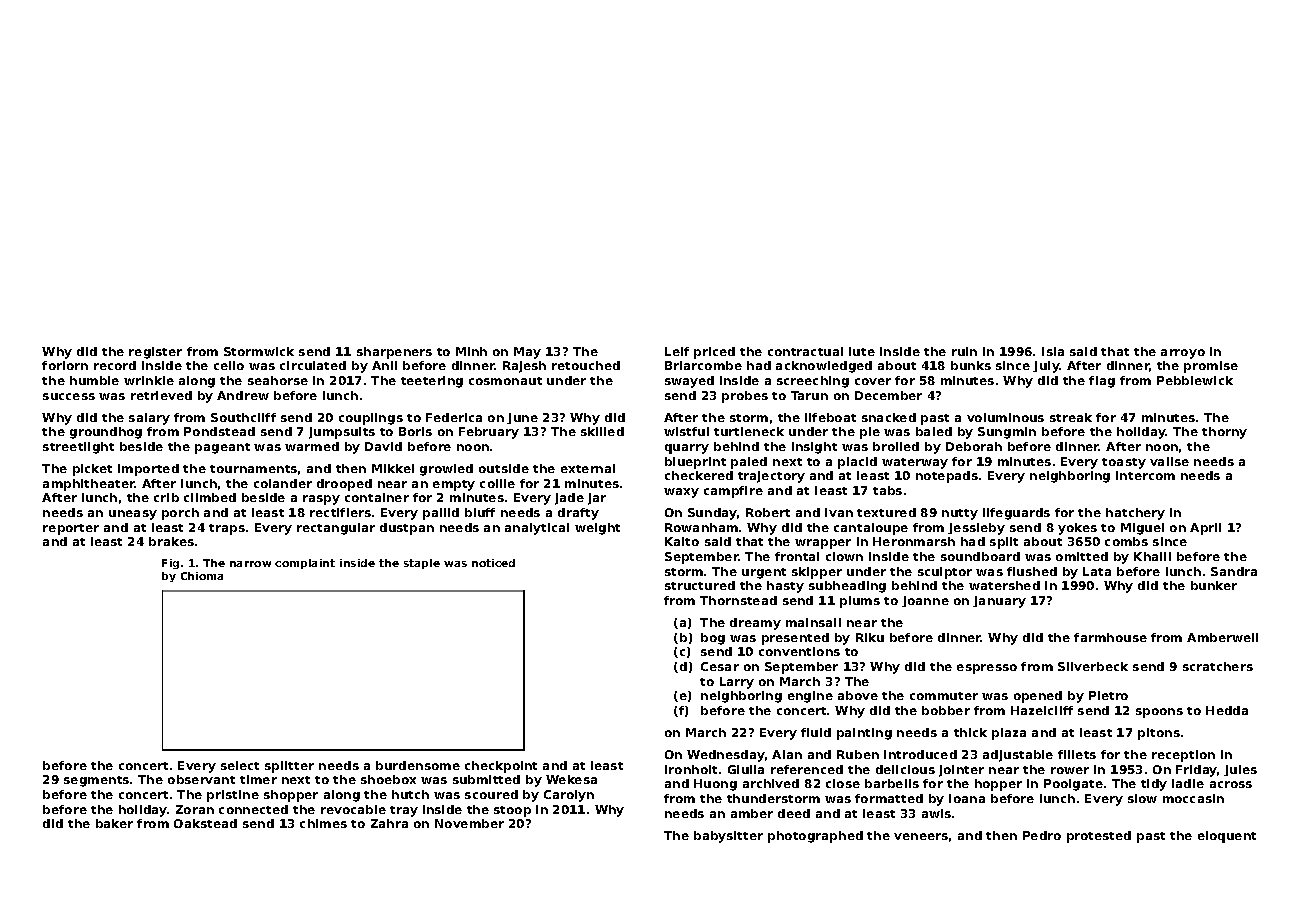 The width and height of the screenshot is (1308, 924). I want to click on observant, so click(201, 779).
